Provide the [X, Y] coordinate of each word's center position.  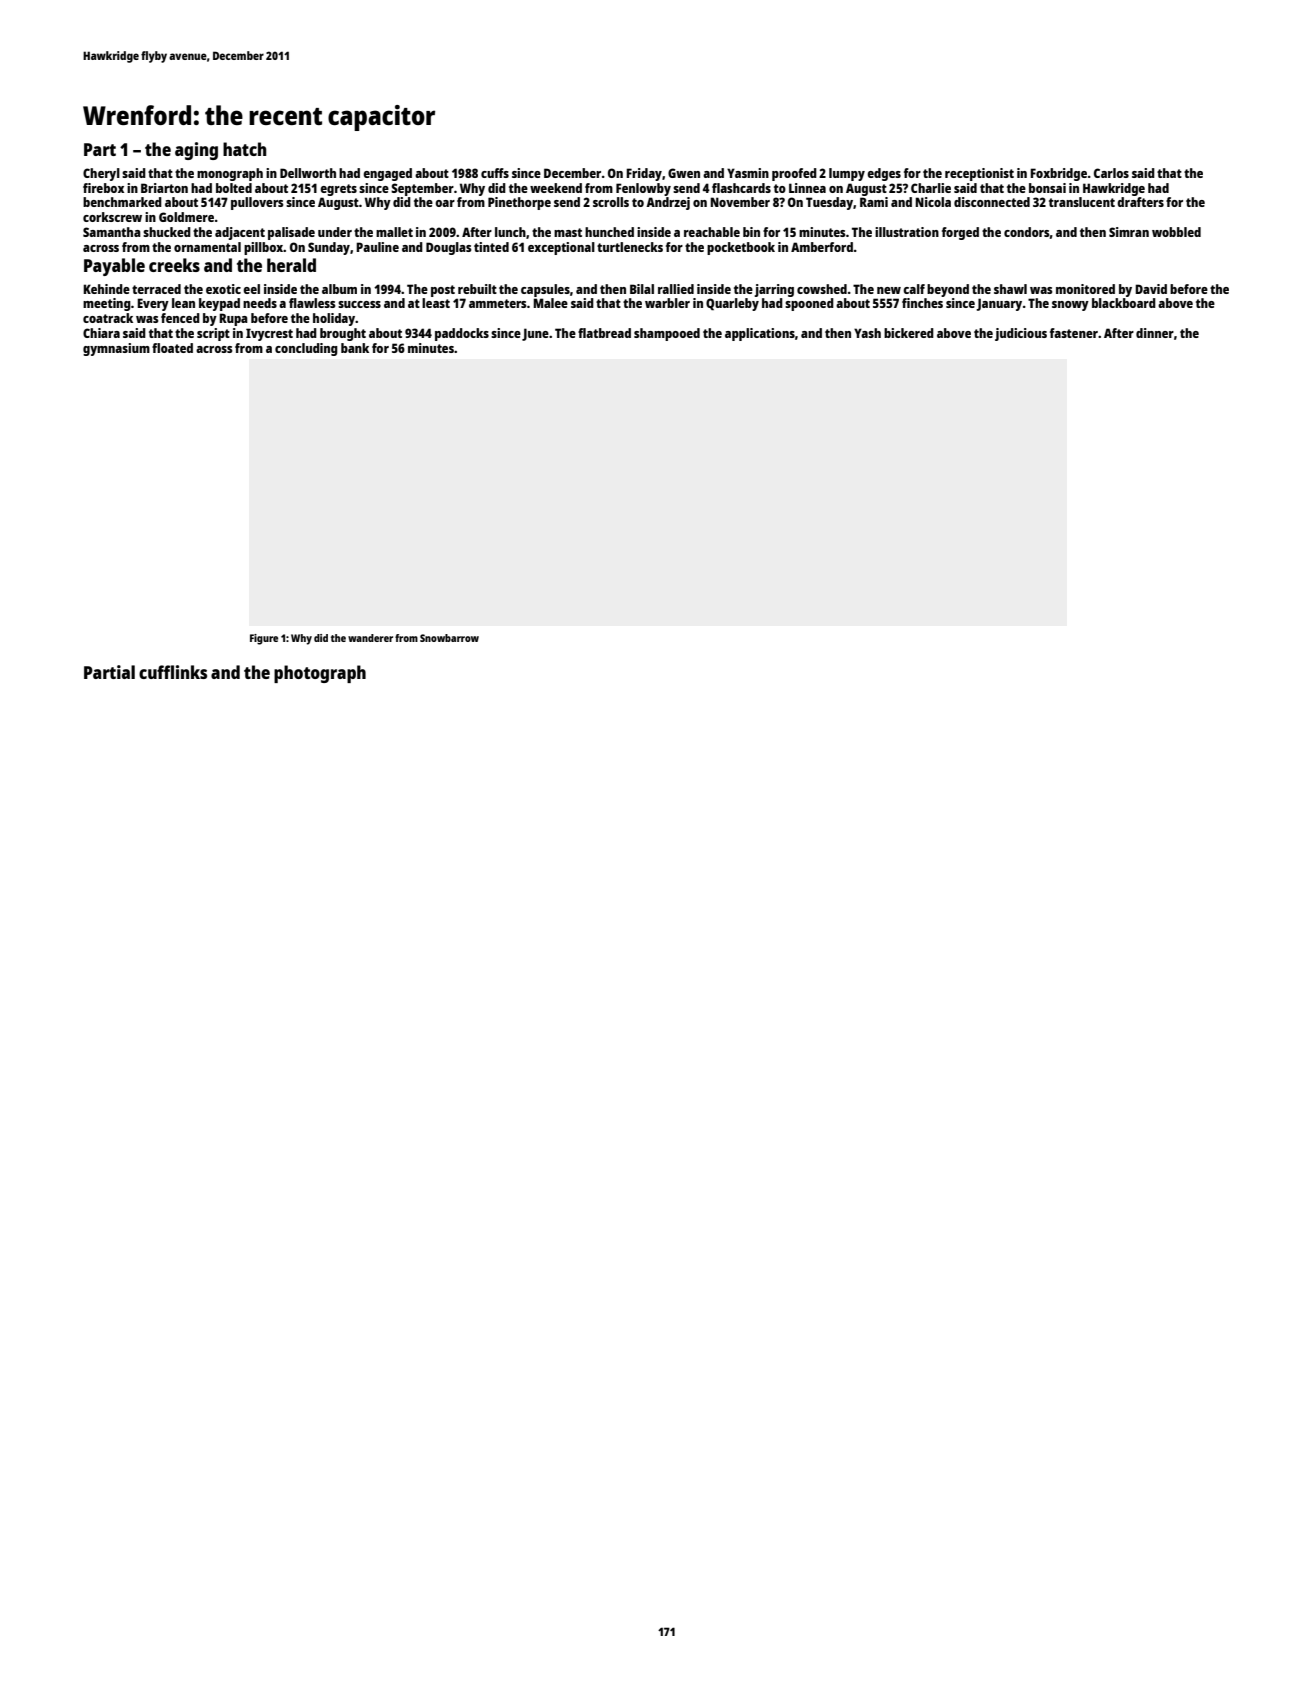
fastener [1074, 333]
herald [291, 265]
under [335, 232]
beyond [948, 290]
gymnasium [116, 349]
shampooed [667, 334]
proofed [794, 174]
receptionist [979, 174]
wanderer [370, 638]
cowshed [822, 289]
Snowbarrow [449, 638]
